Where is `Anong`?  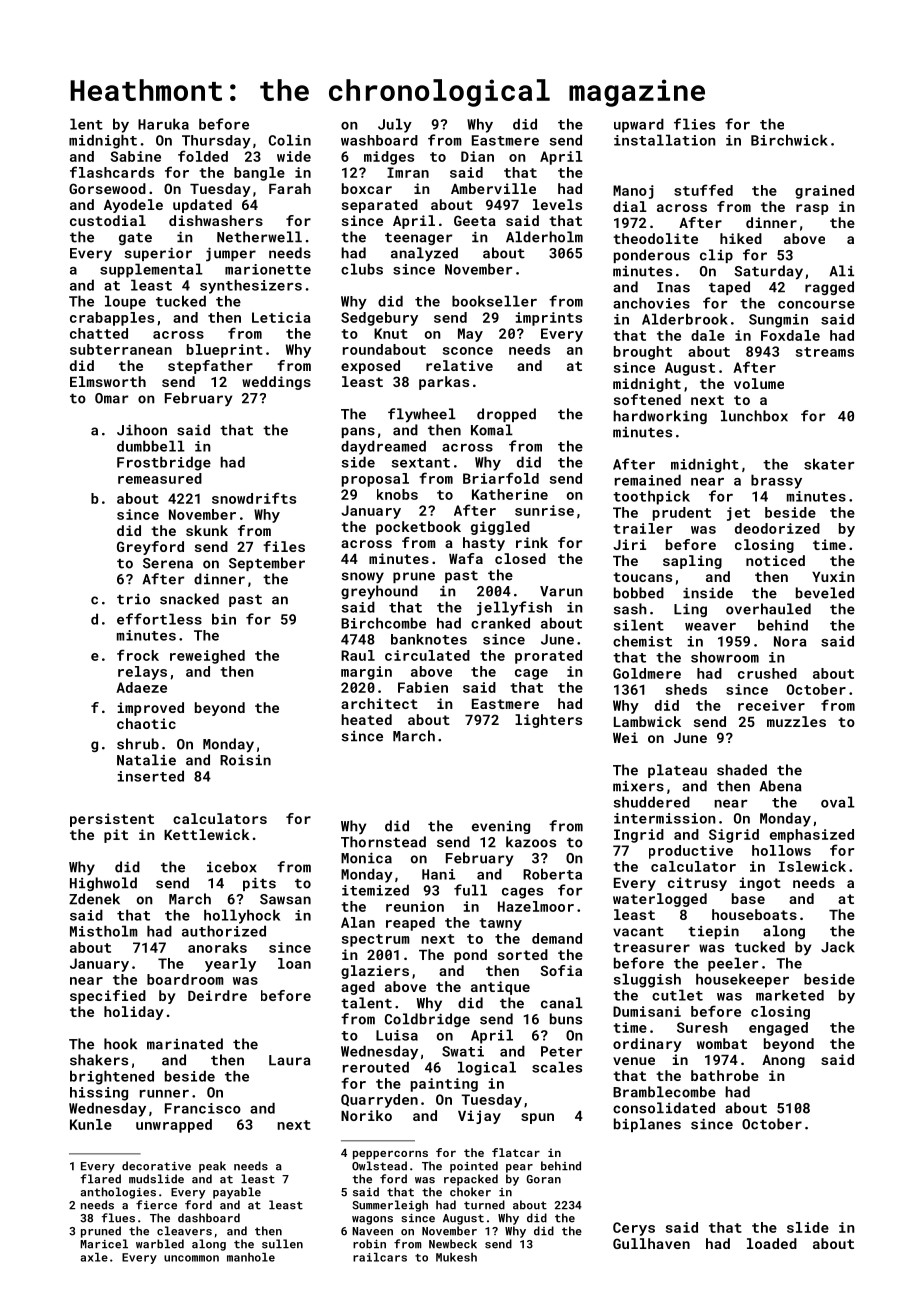
Anong is located at coordinates (783, 1061).
